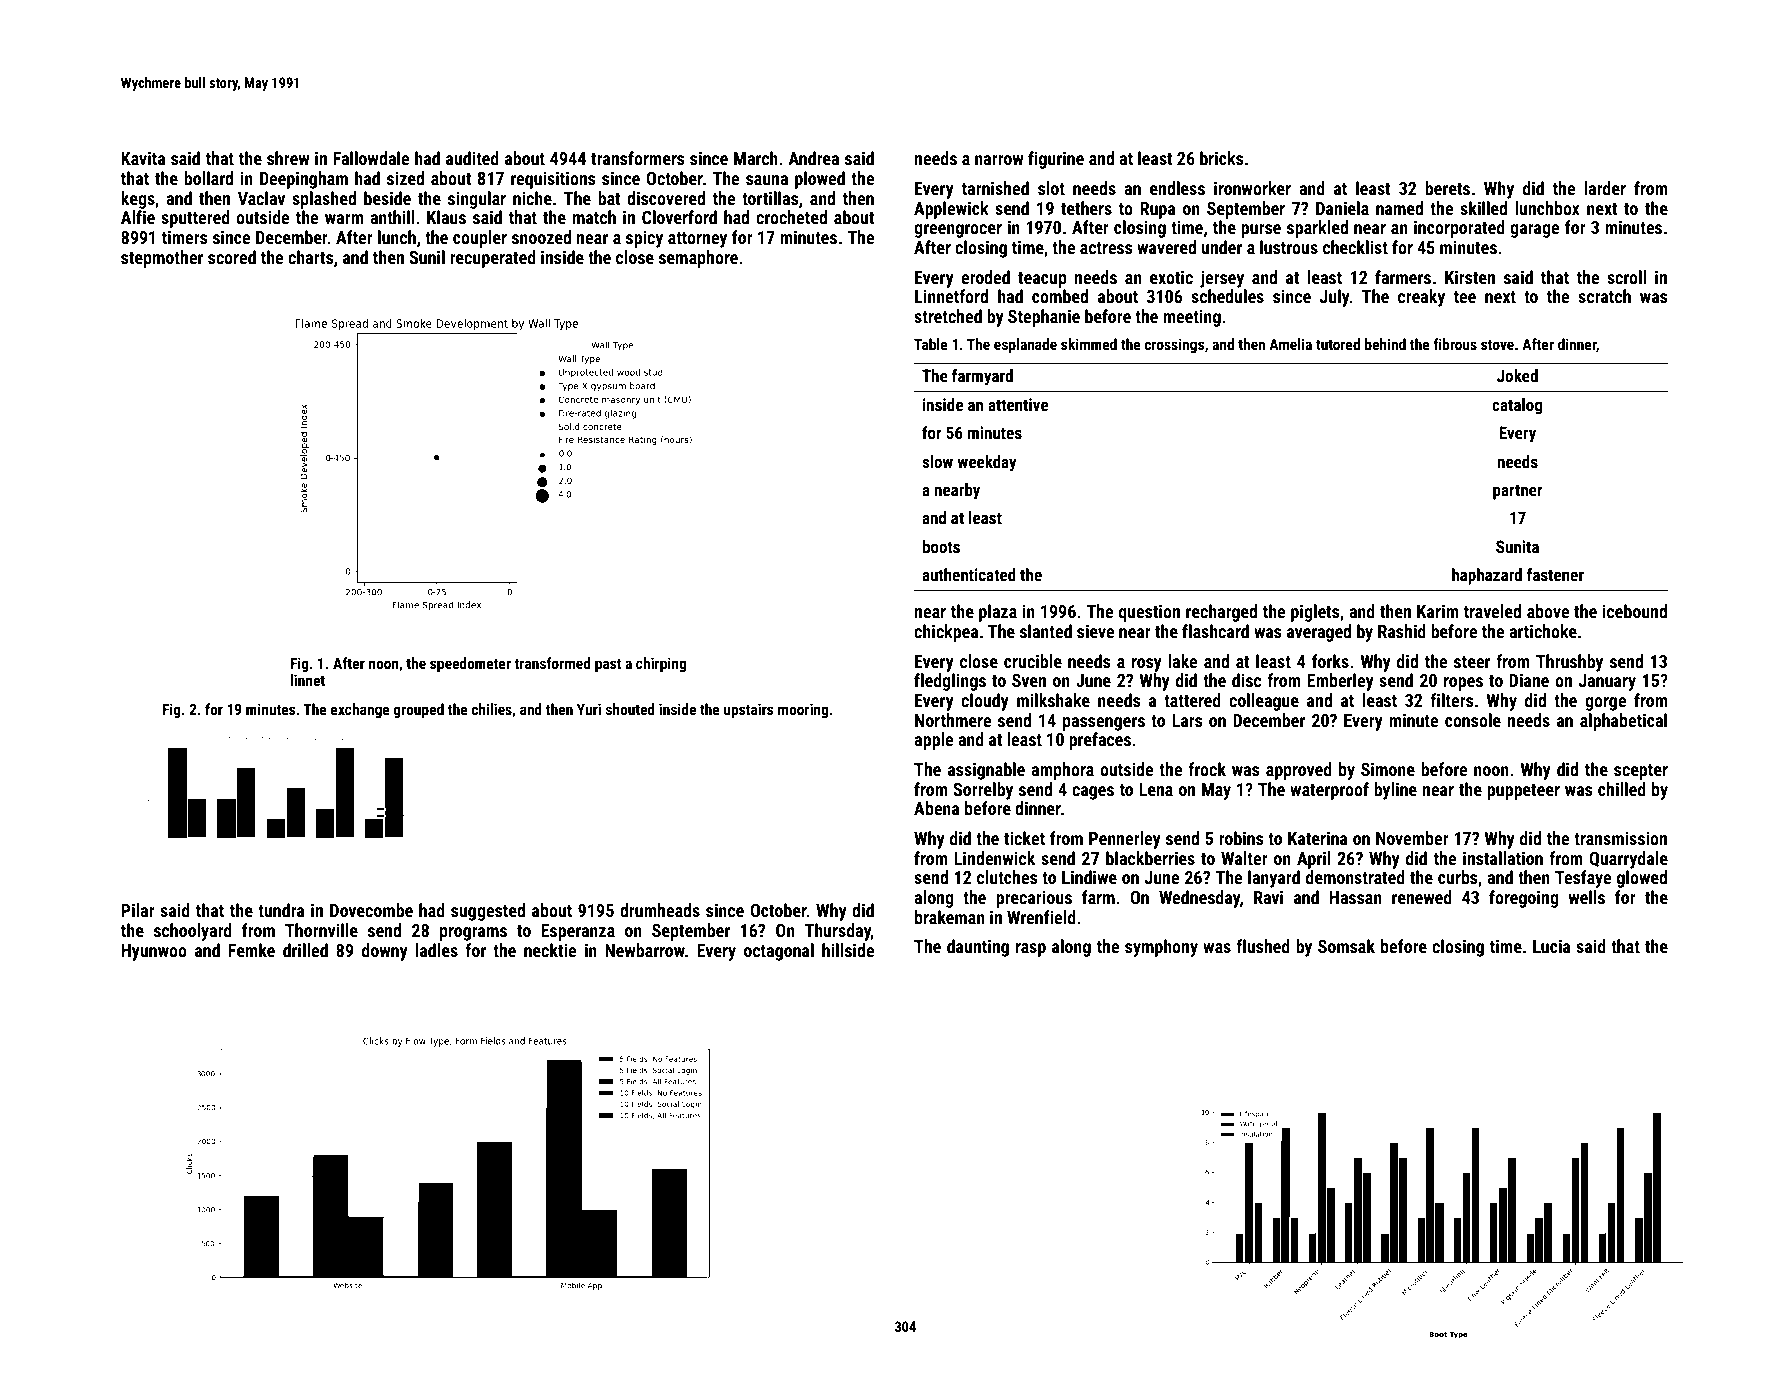 Image resolution: width=1789 pixels, height=1382 pixels. What do you see at coordinates (937, 461) in the image?
I see `slow` at bounding box center [937, 461].
